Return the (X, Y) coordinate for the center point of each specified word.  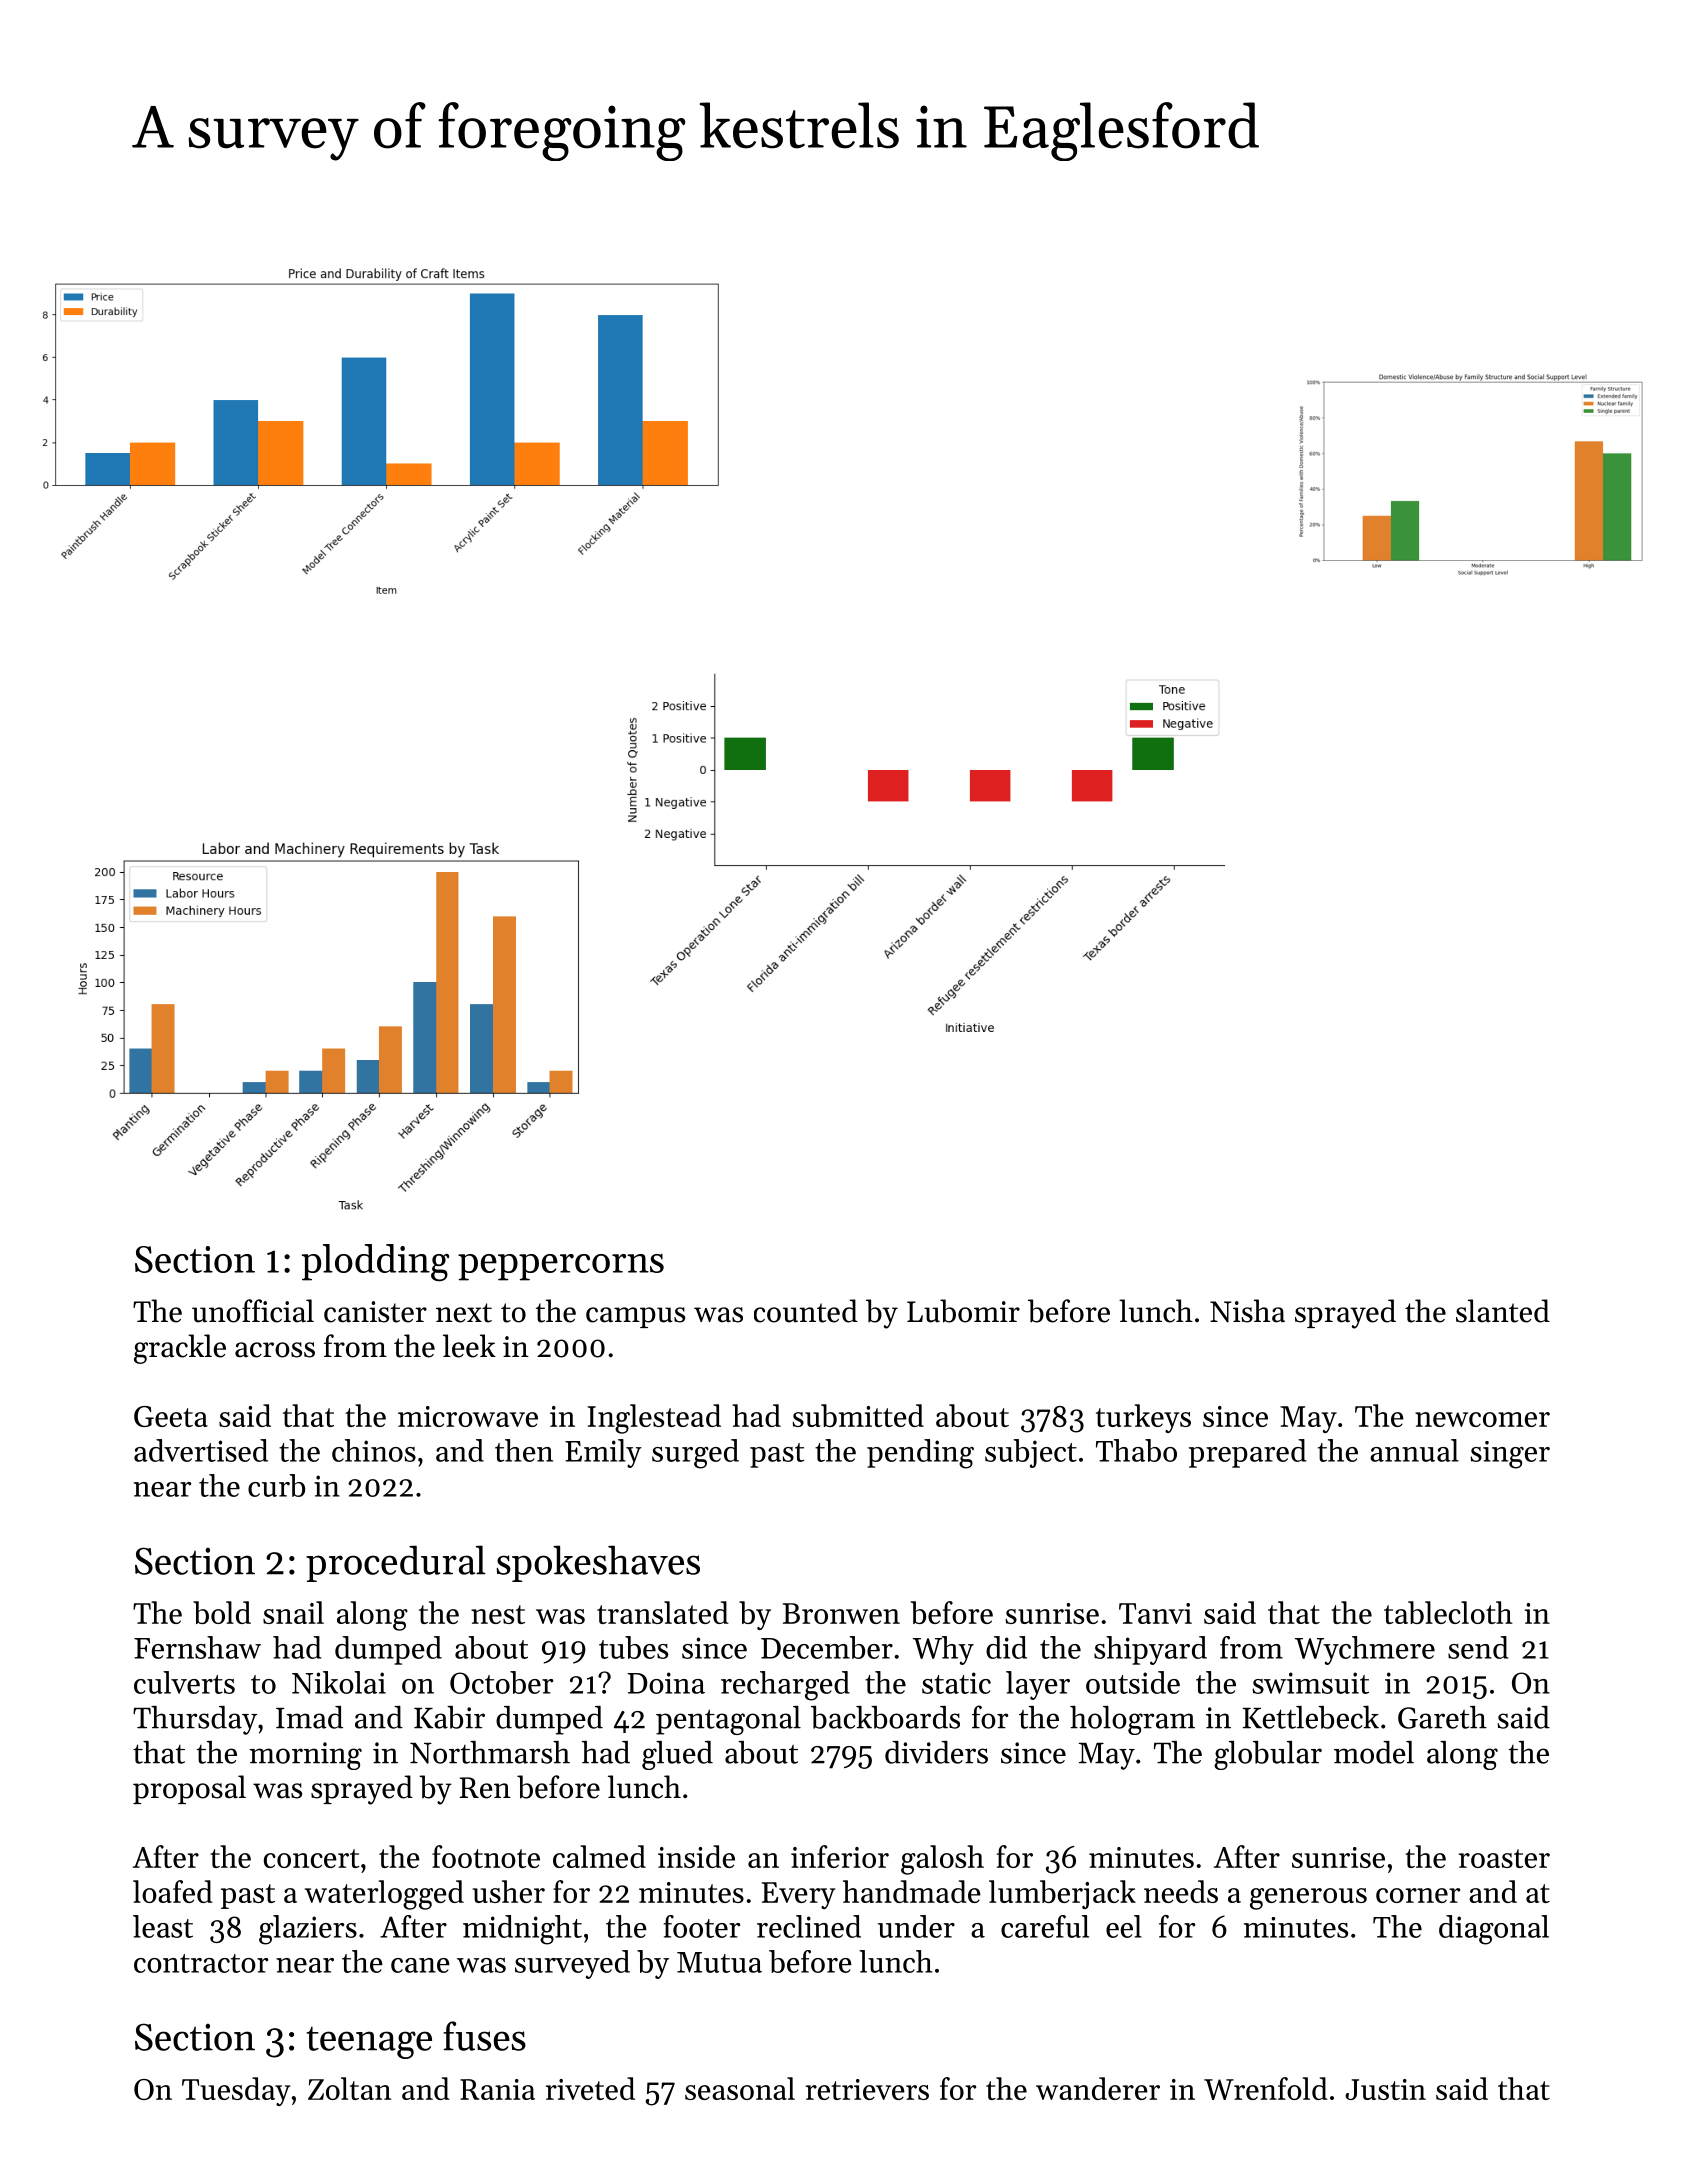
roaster (1504, 1858)
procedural (396, 1563)
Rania (497, 2089)
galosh (942, 1860)
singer (1510, 1455)
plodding (375, 1263)
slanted (1503, 1311)
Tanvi (1155, 1613)
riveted (590, 2088)
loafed (173, 1891)
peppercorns (561, 1267)
